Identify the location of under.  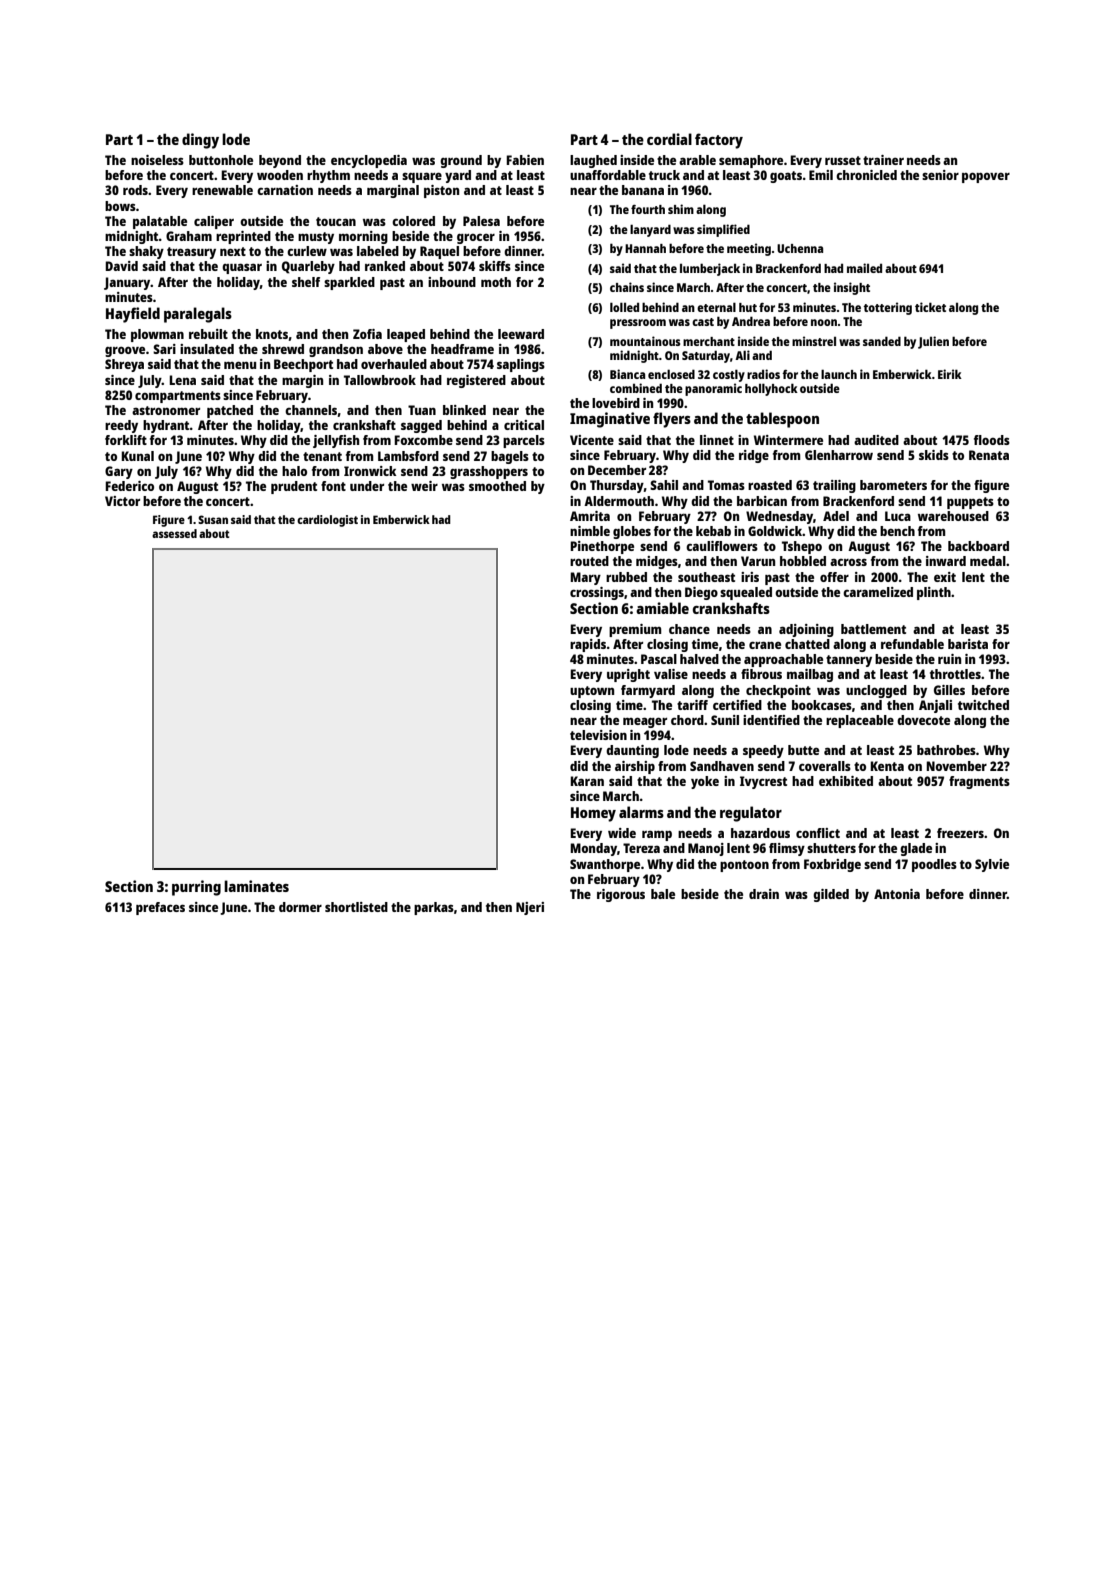
(367, 486).
